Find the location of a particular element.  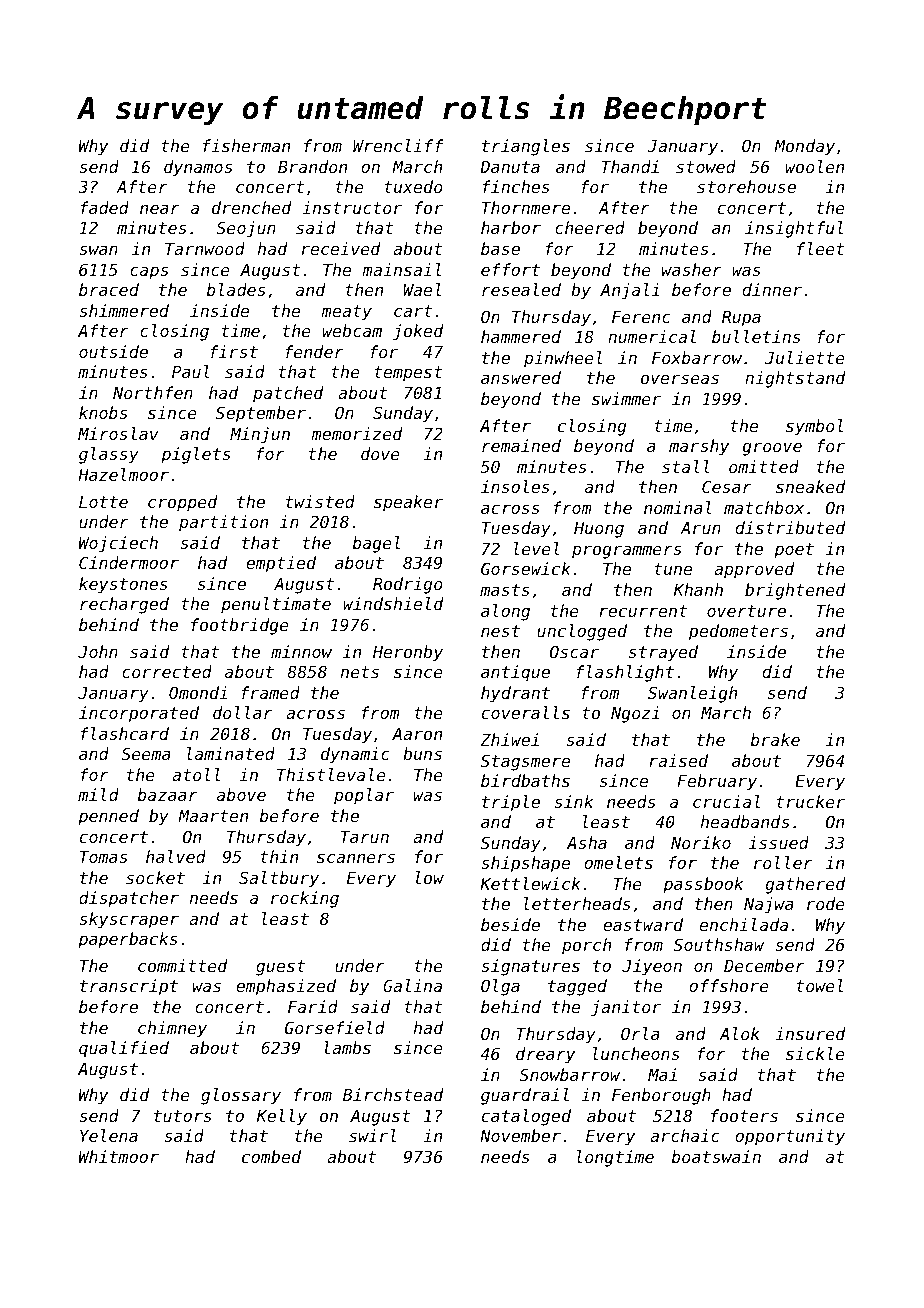

sink is located at coordinates (573, 801).
